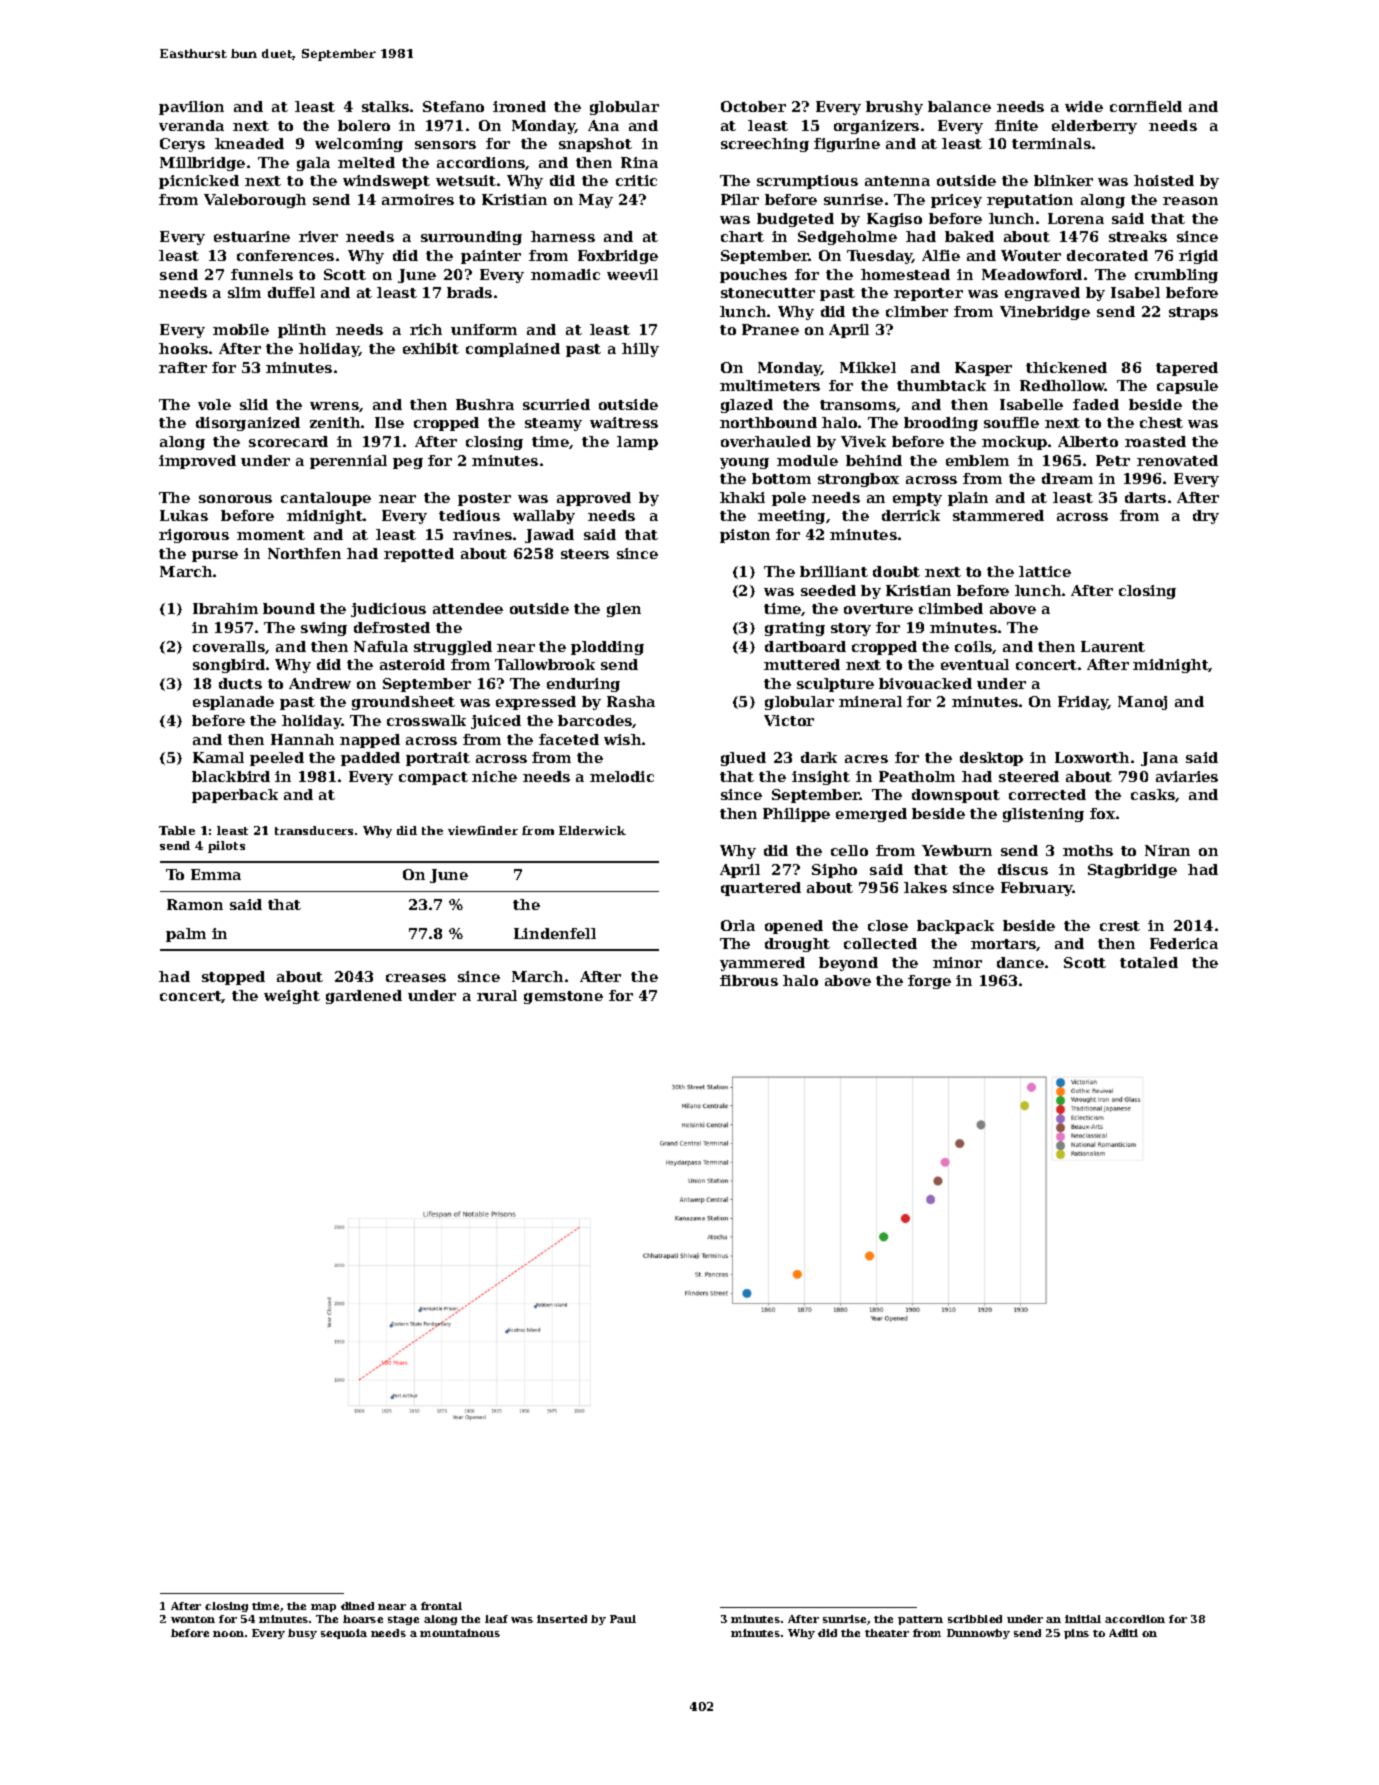 Image resolution: width=1379 pixels, height=1785 pixels. I want to click on Paul, so click(623, 1619).
